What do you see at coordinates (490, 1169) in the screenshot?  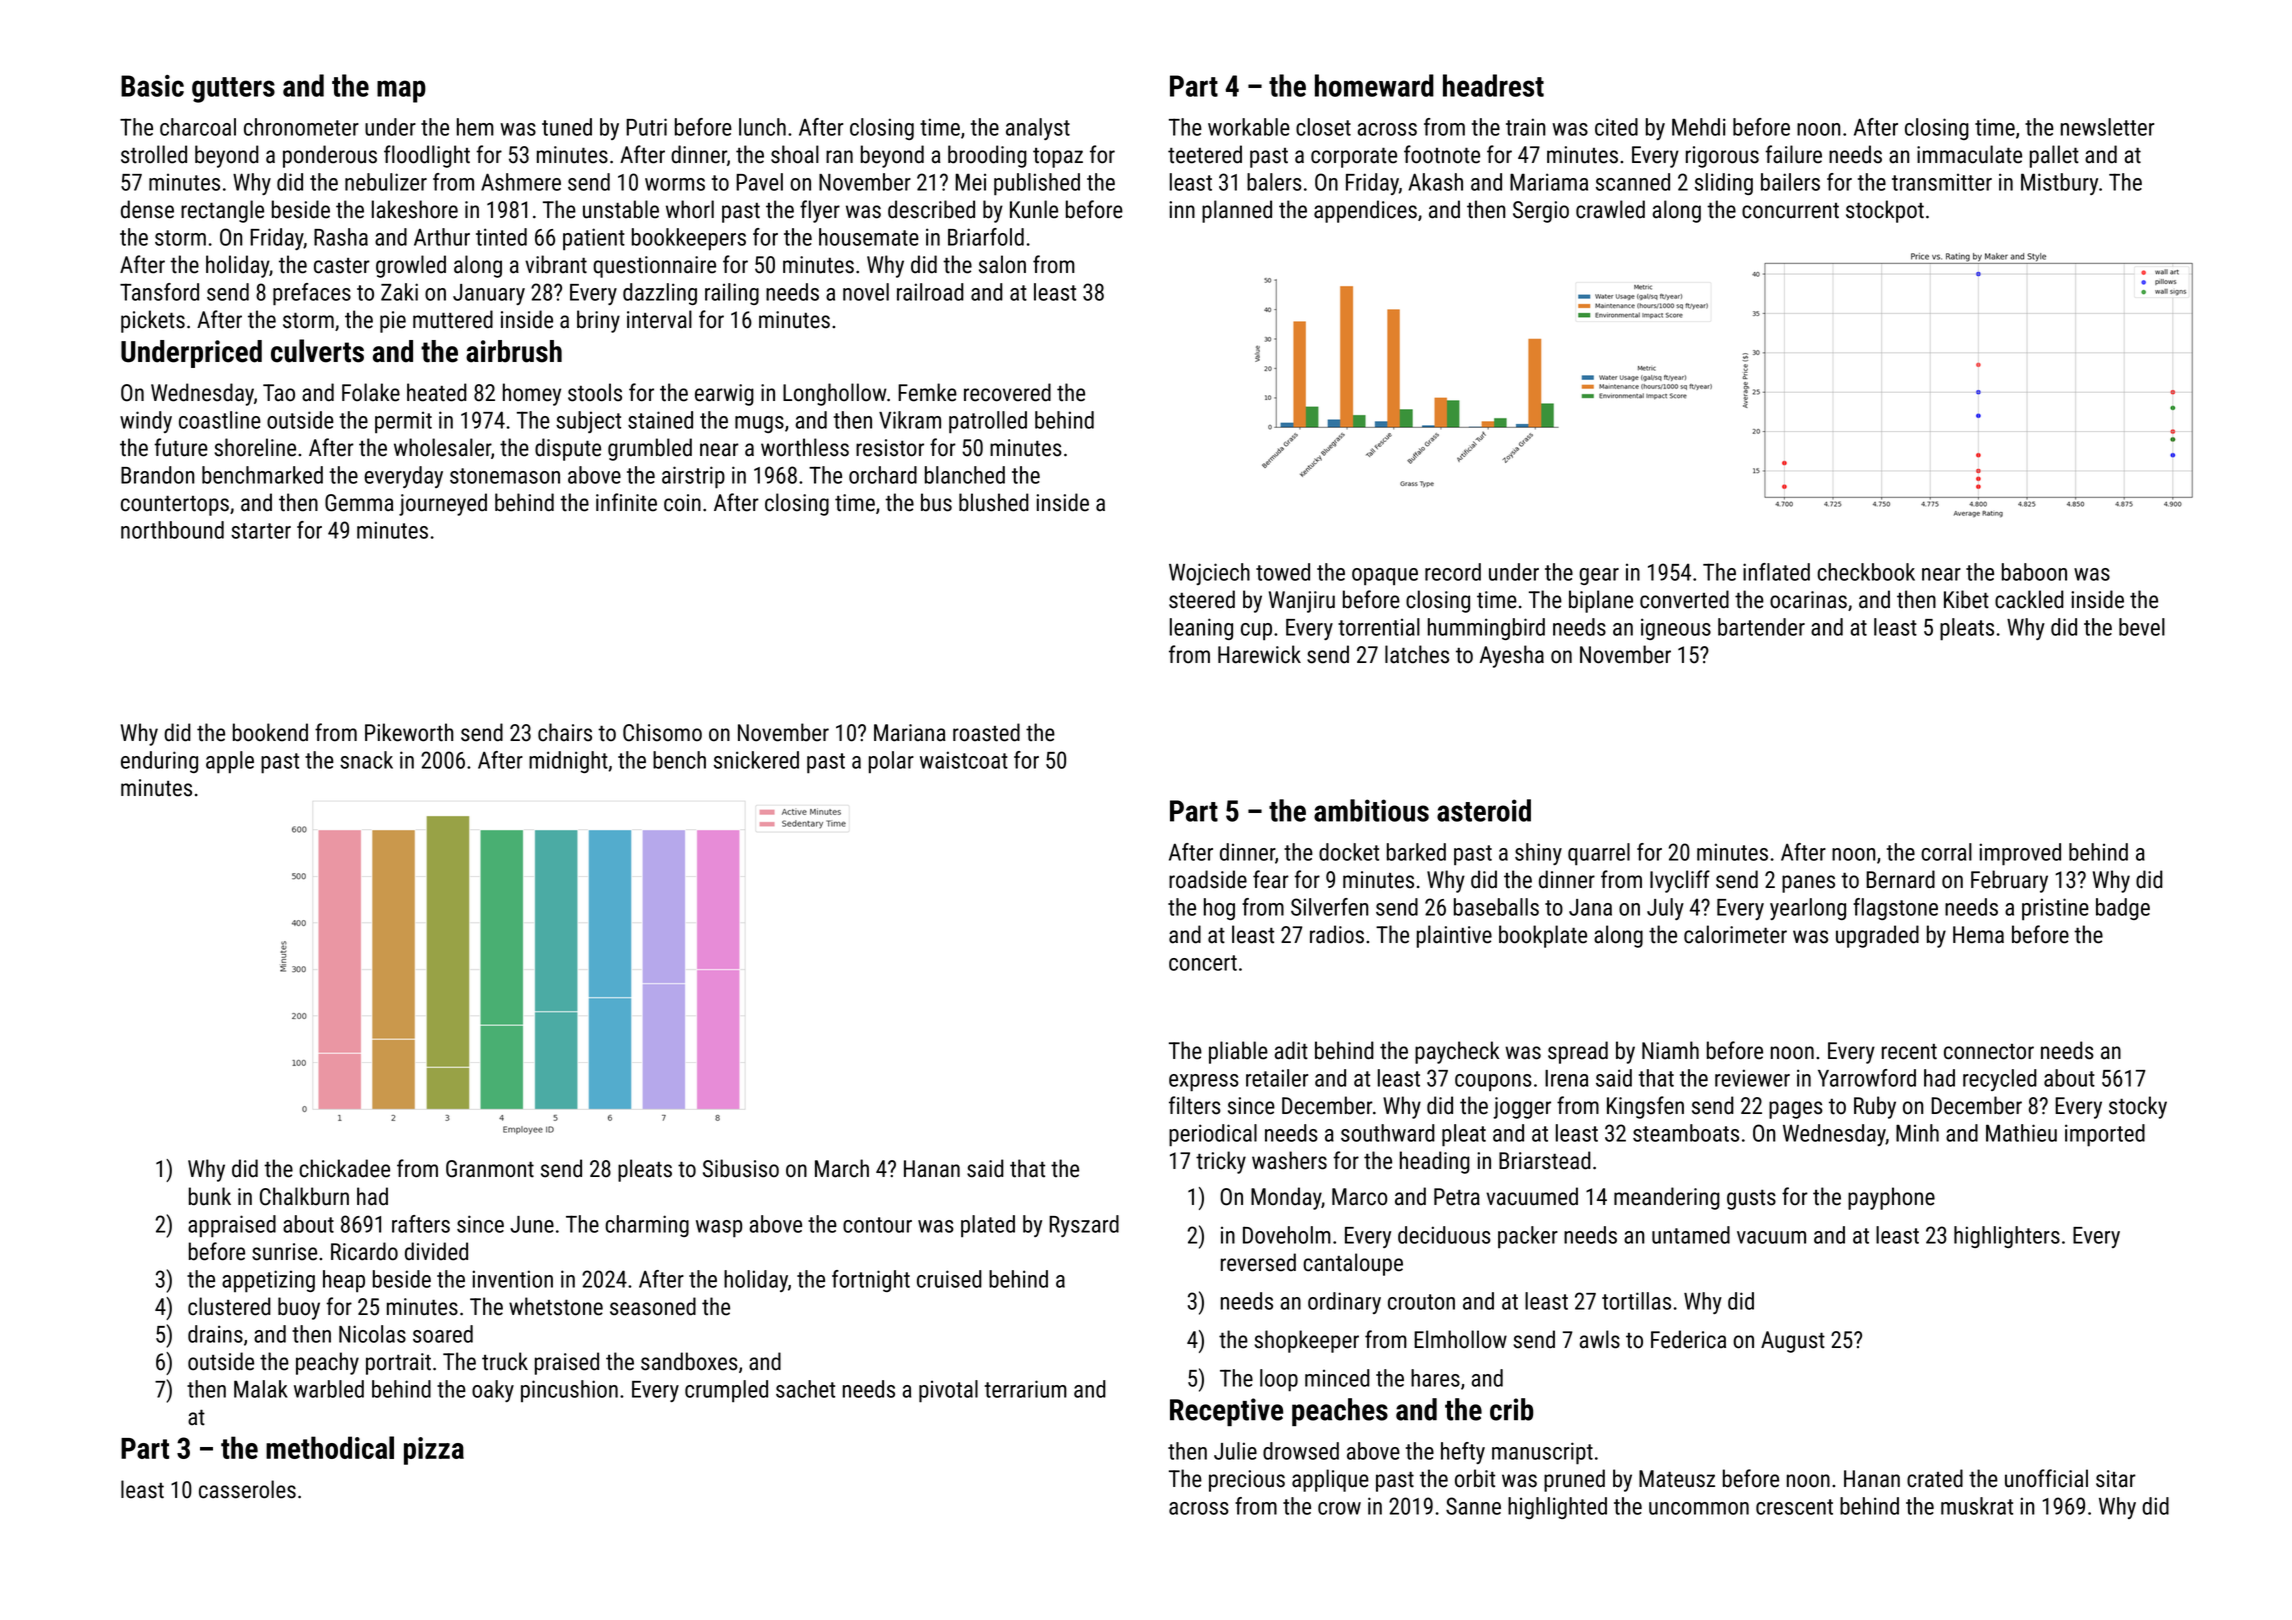 I see `Granmont` at bounding box center [490, 1169].
